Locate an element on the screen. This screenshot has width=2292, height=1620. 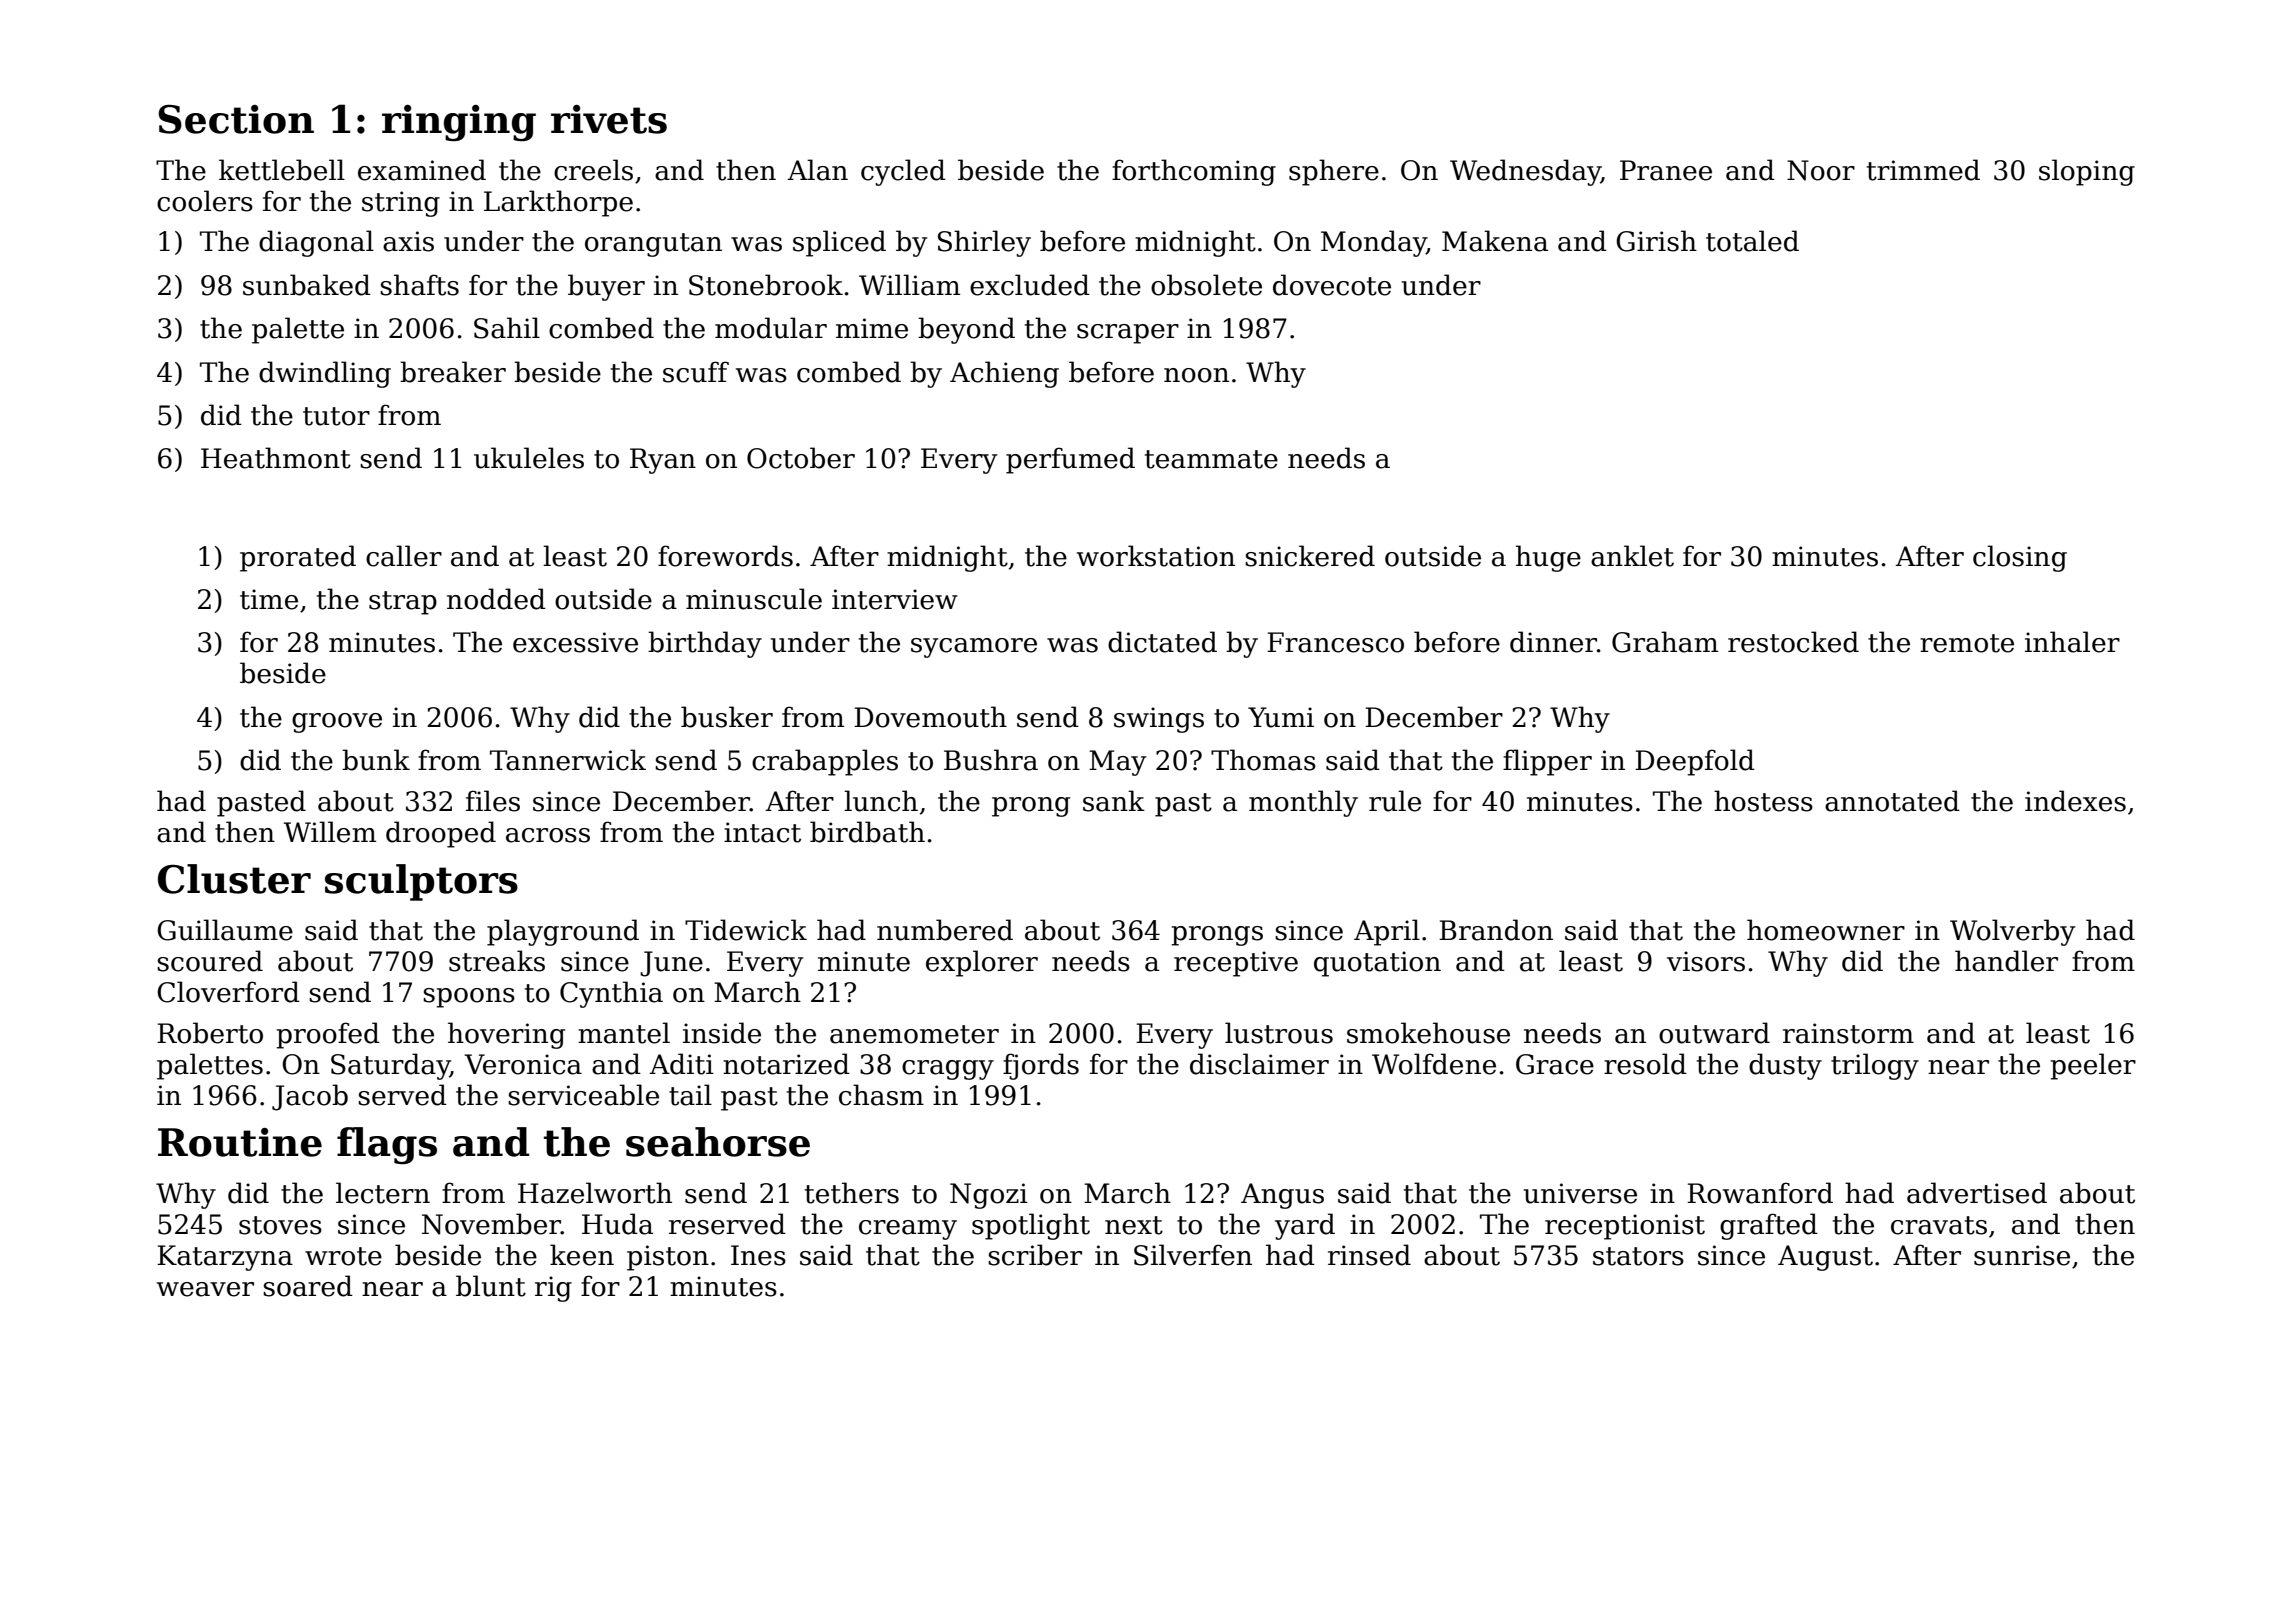
scriber is located at coordinates (1035, 1255).
